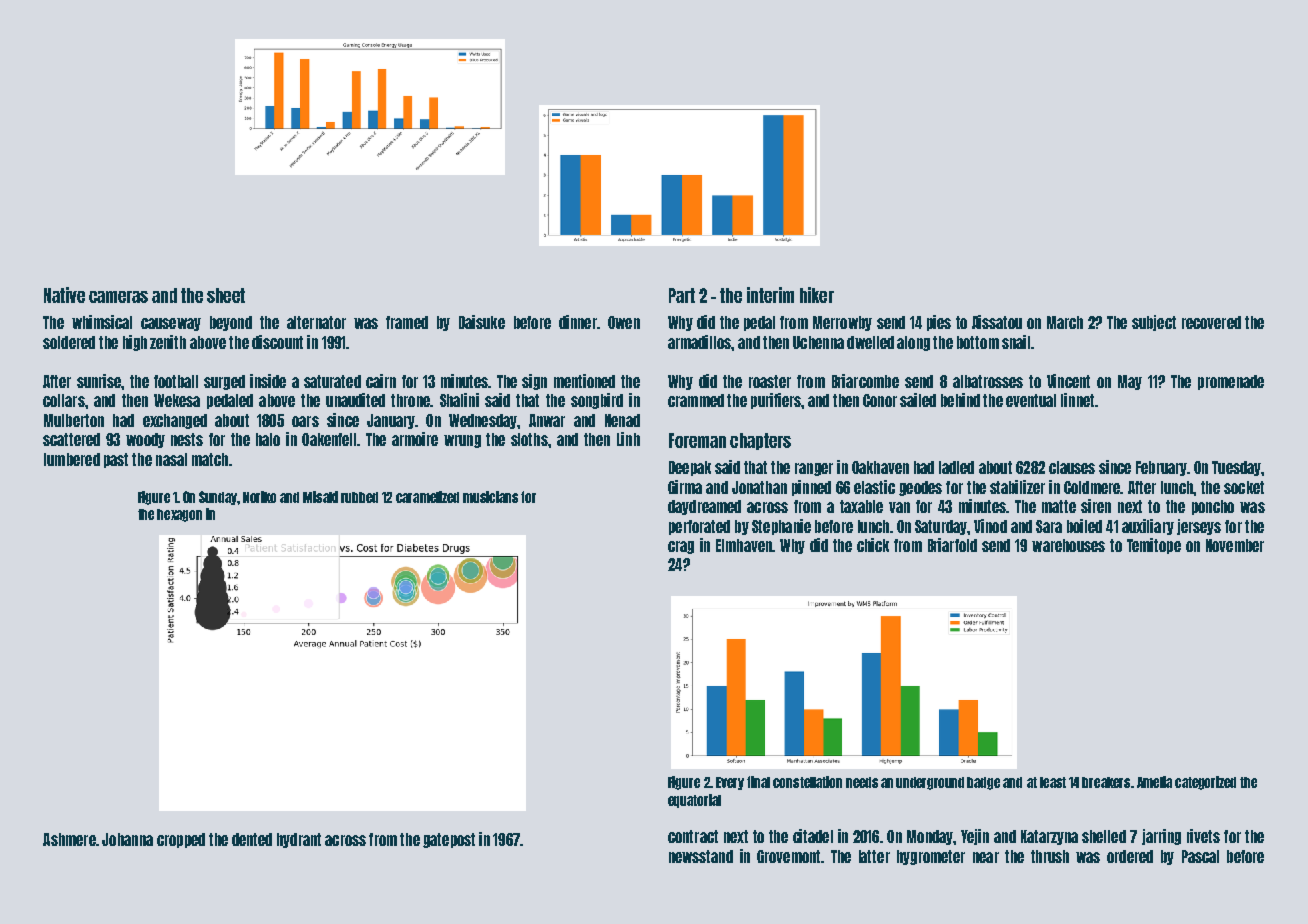 The height and width of the screenshot is (924, 1308). I want to click on football, so click(176, 381).
